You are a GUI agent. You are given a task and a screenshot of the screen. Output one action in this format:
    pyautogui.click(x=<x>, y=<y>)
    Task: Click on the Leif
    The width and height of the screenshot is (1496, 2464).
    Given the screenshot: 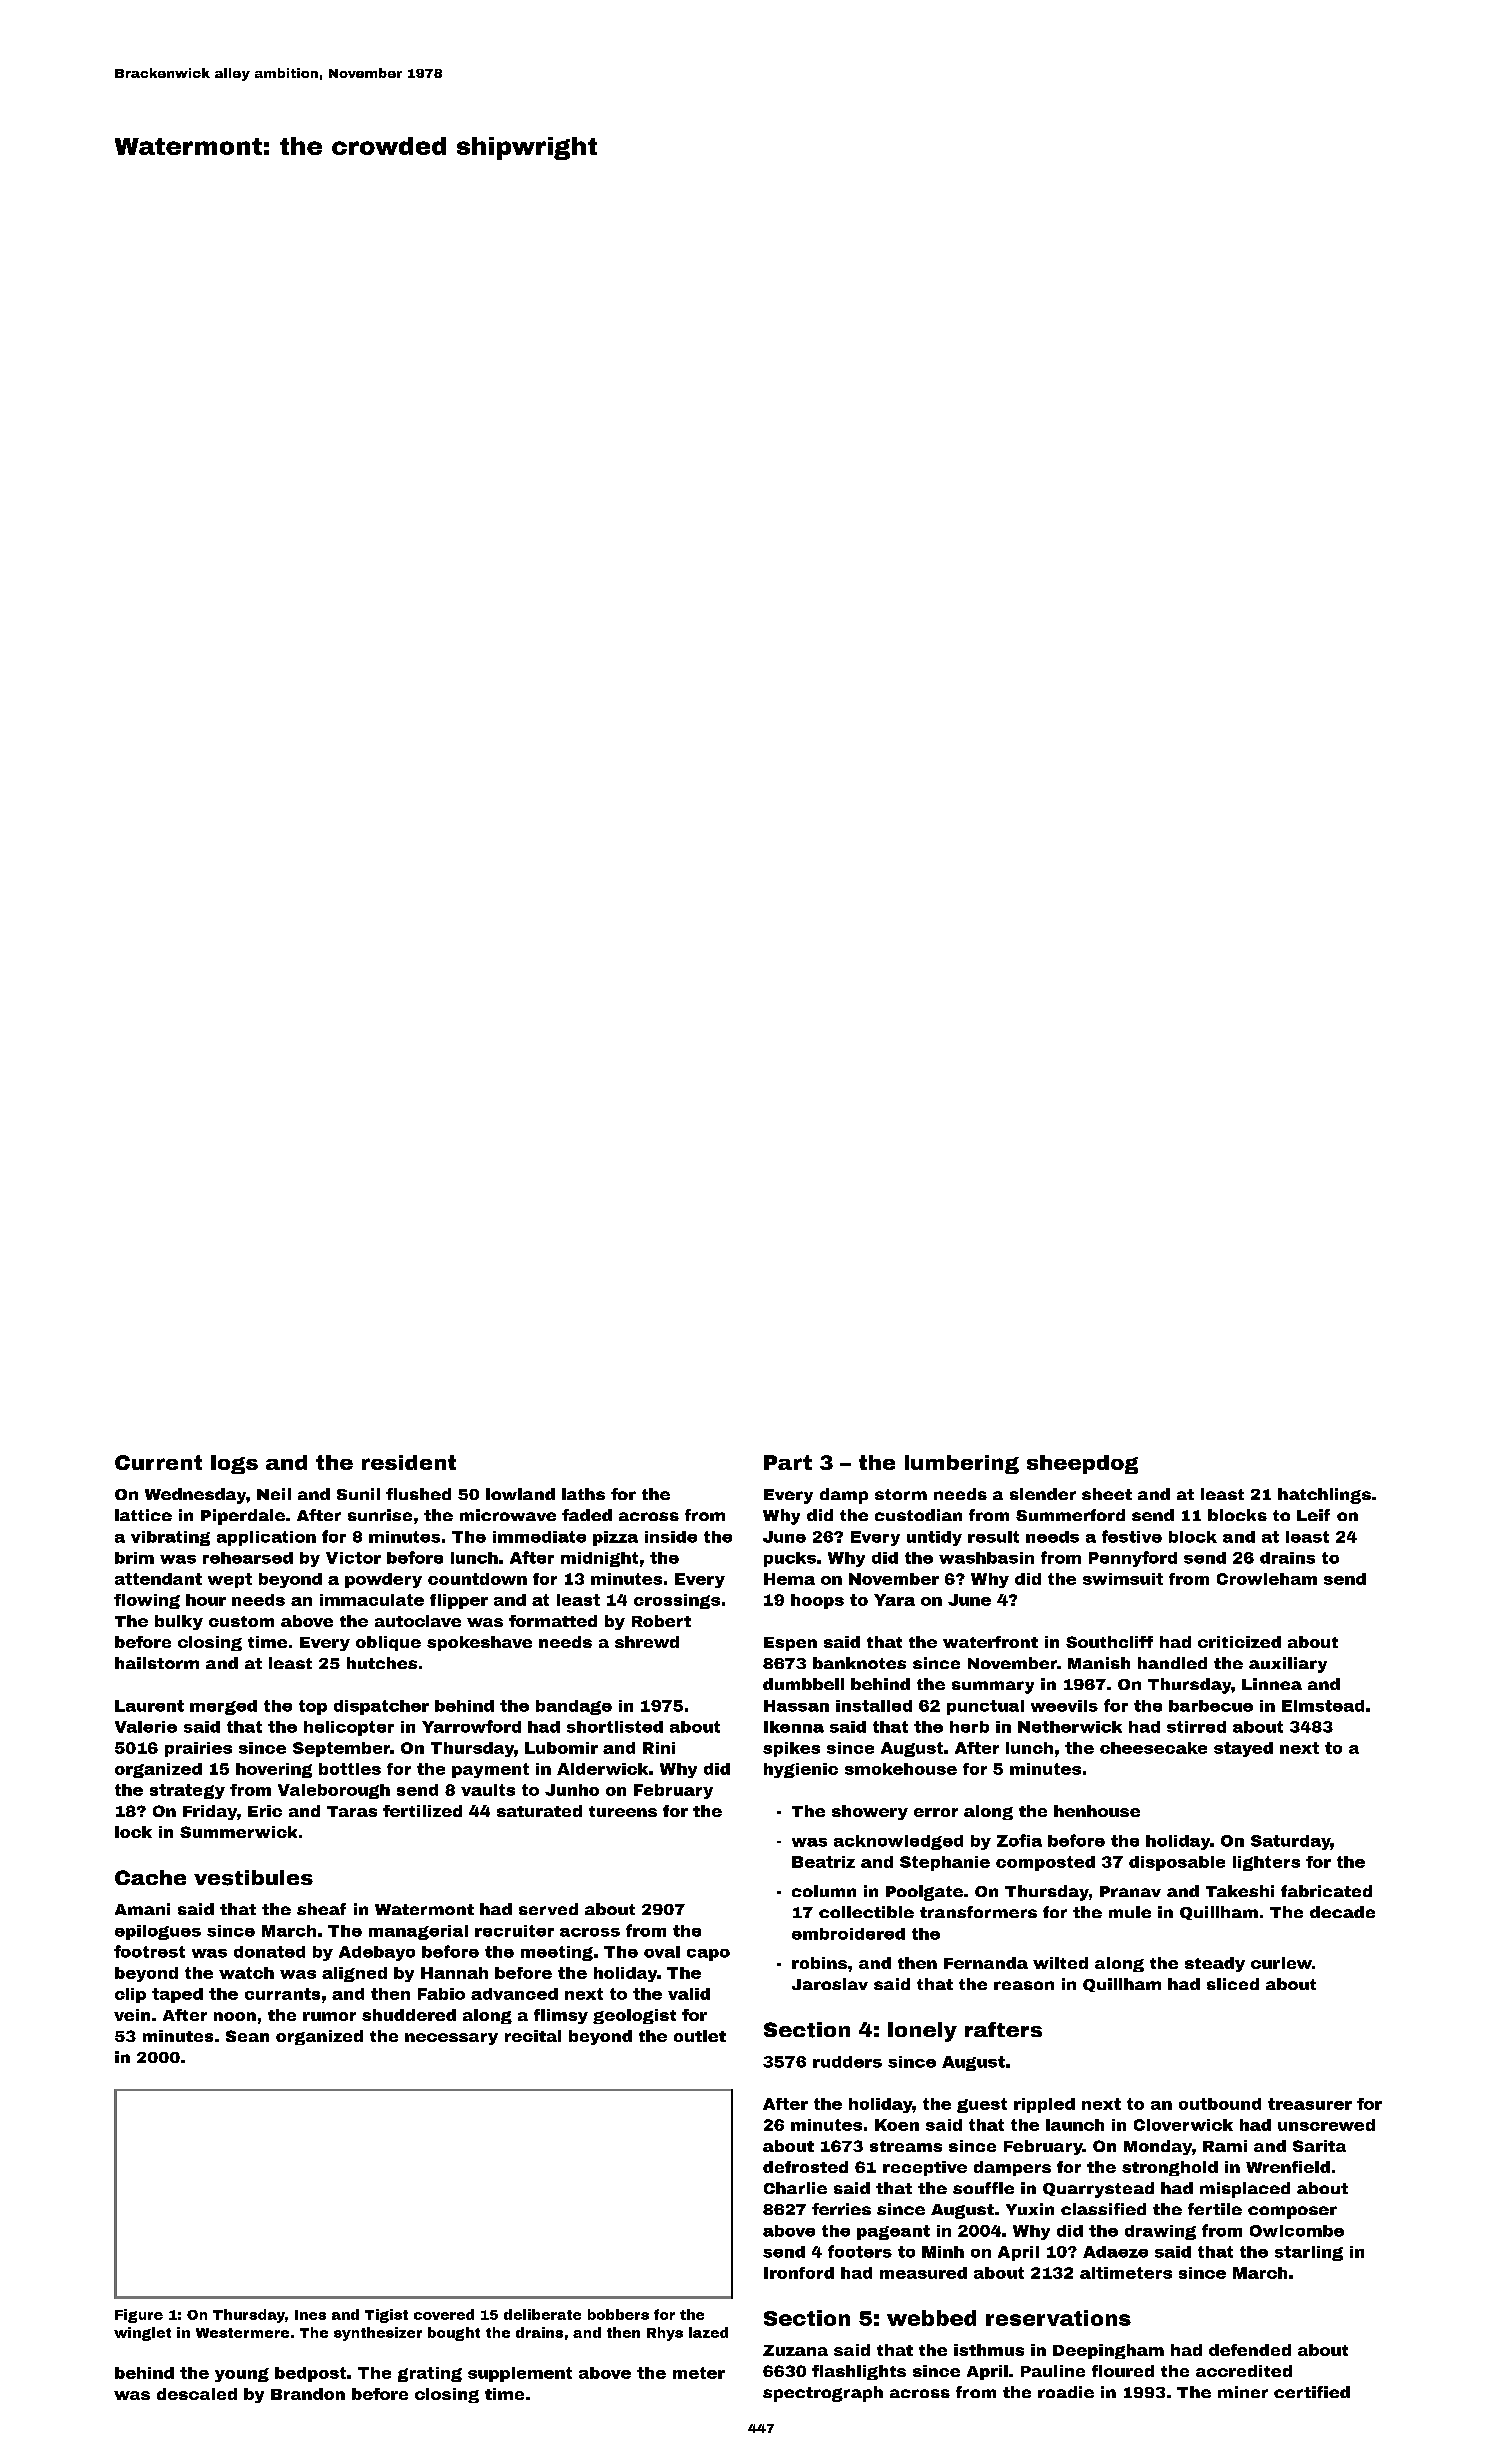 What is the action you would take?
    pyautogui.click(x=1313, y=1515)
